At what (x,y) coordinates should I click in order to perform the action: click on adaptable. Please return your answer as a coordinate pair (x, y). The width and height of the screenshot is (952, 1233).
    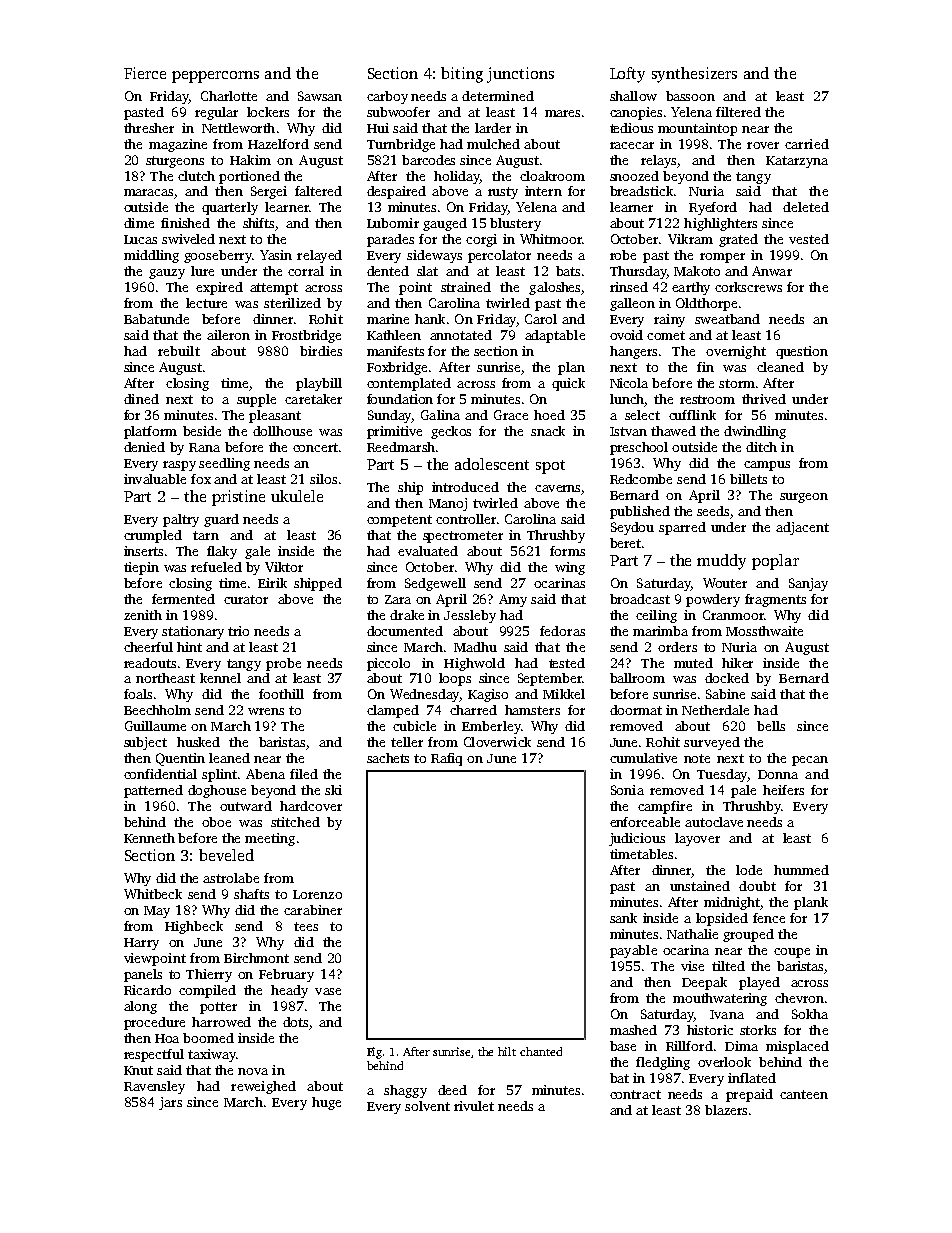
    Looking at the image, I should click on (555, 336).
